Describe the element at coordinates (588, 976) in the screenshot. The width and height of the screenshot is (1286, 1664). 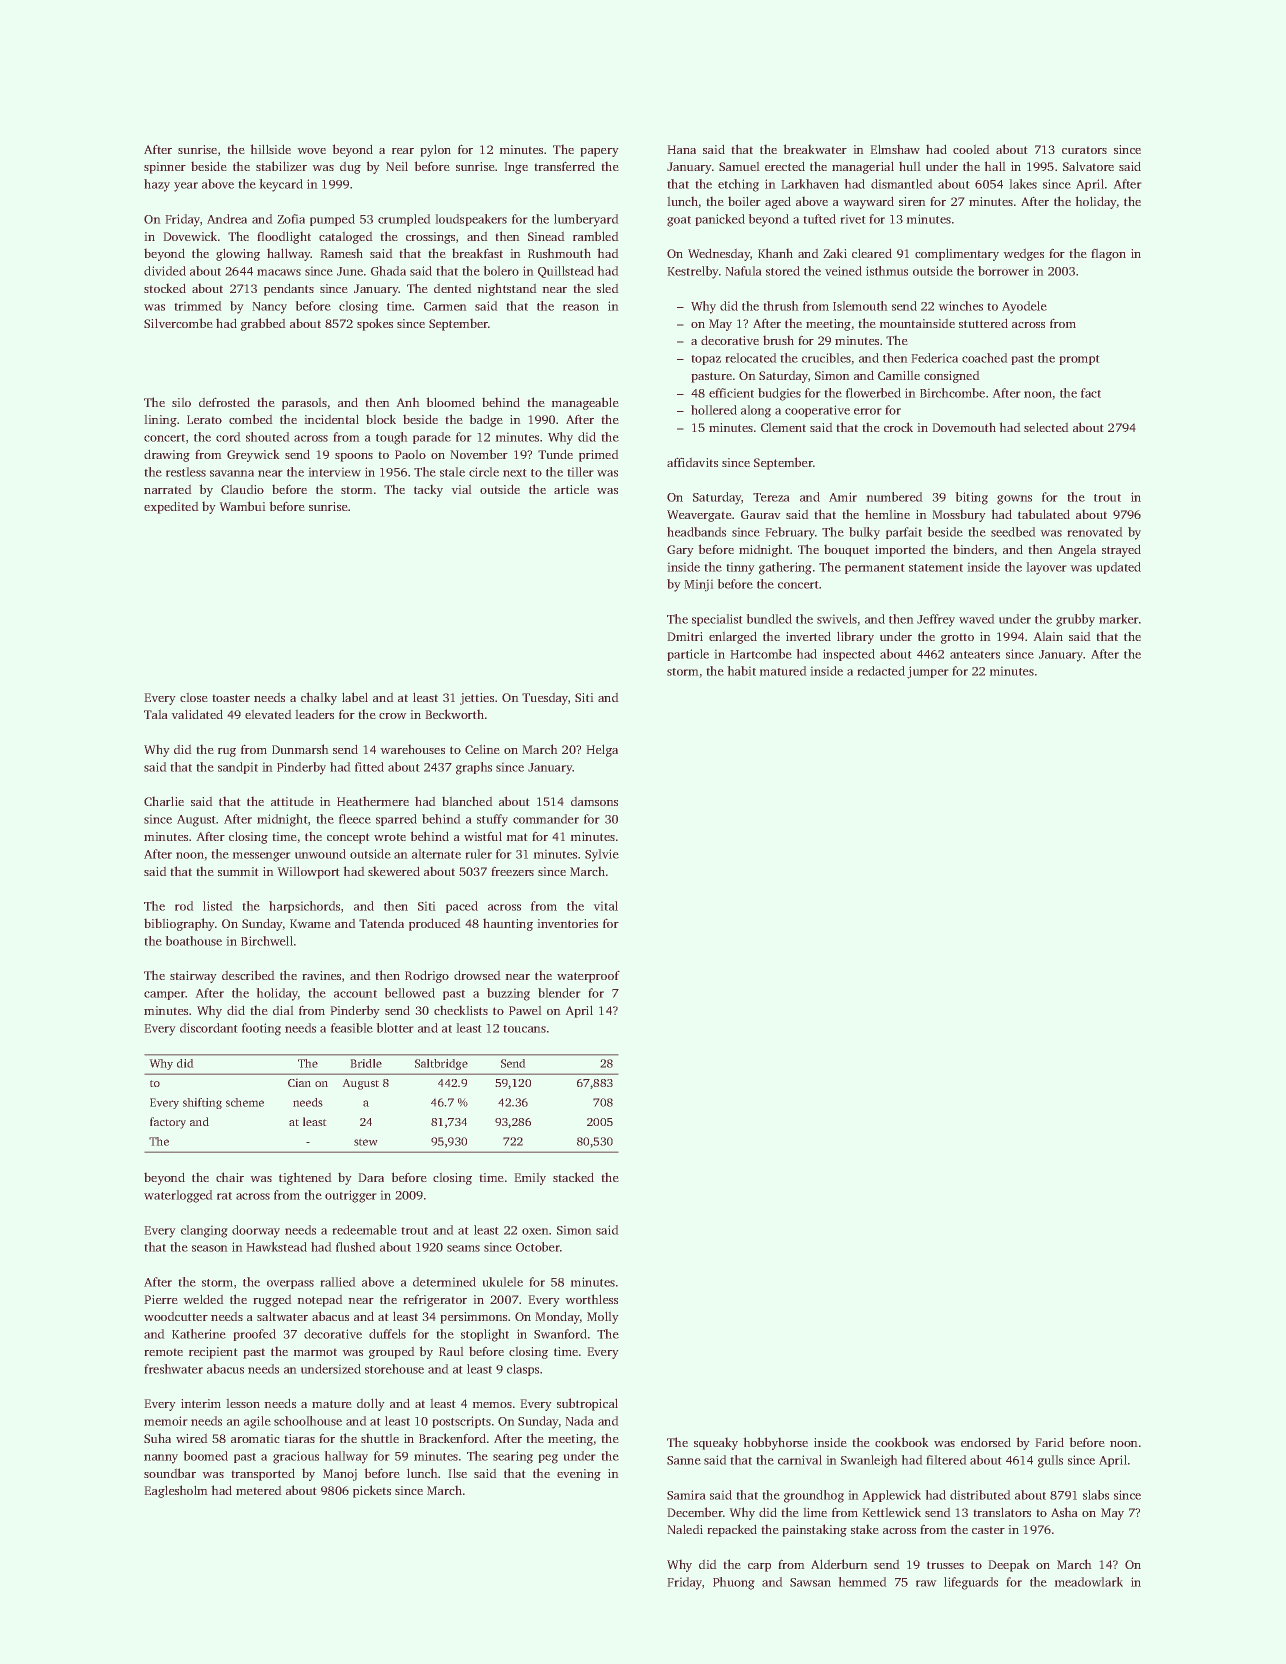
I see `waterproof` at that location.
